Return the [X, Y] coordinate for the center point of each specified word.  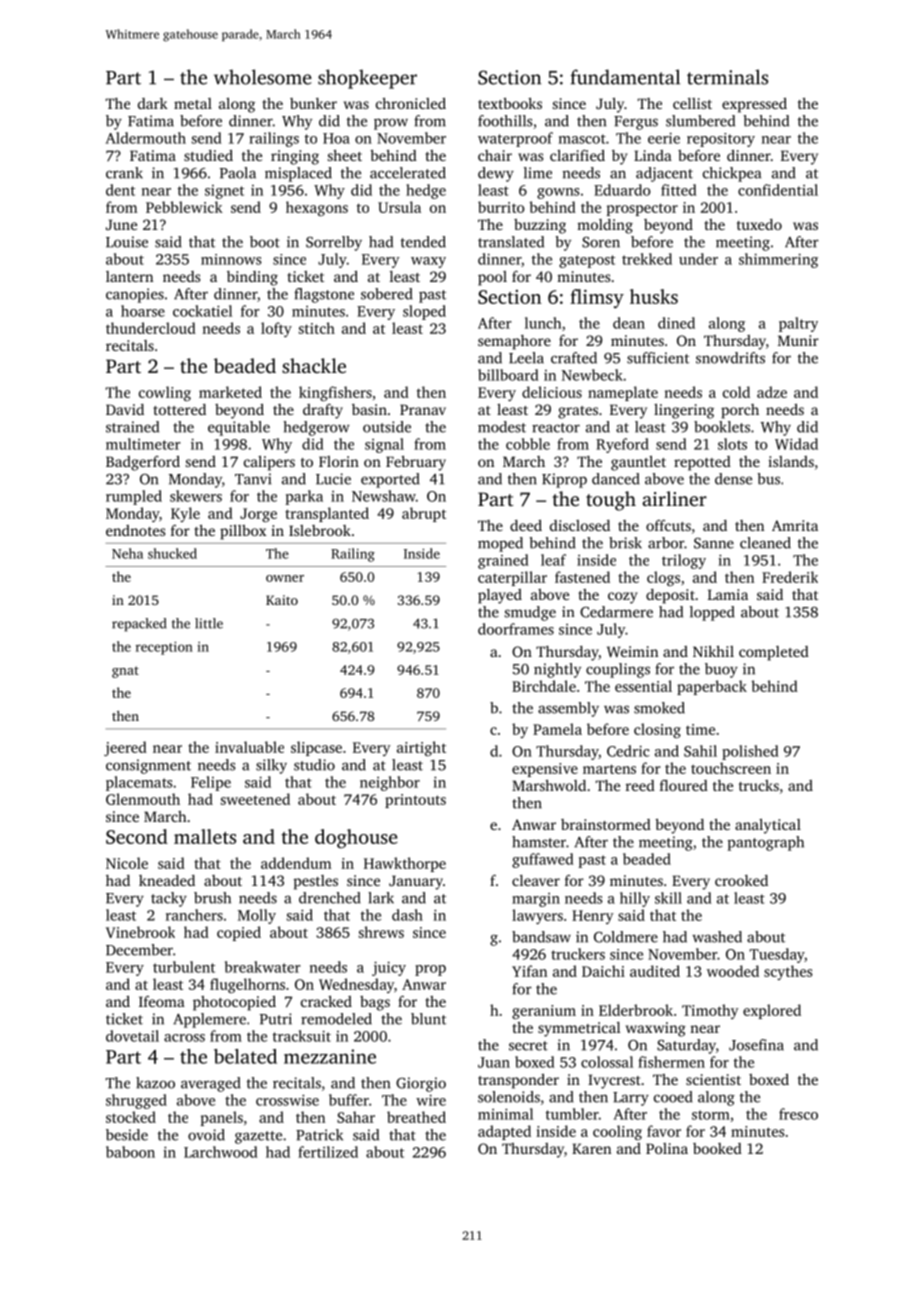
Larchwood [220, 1152]
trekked [647, 259]
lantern [129, 276]
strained [132, 427]
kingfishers [335, 393]
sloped [424, 312]
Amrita [795, 525]
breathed [416, 1117]
